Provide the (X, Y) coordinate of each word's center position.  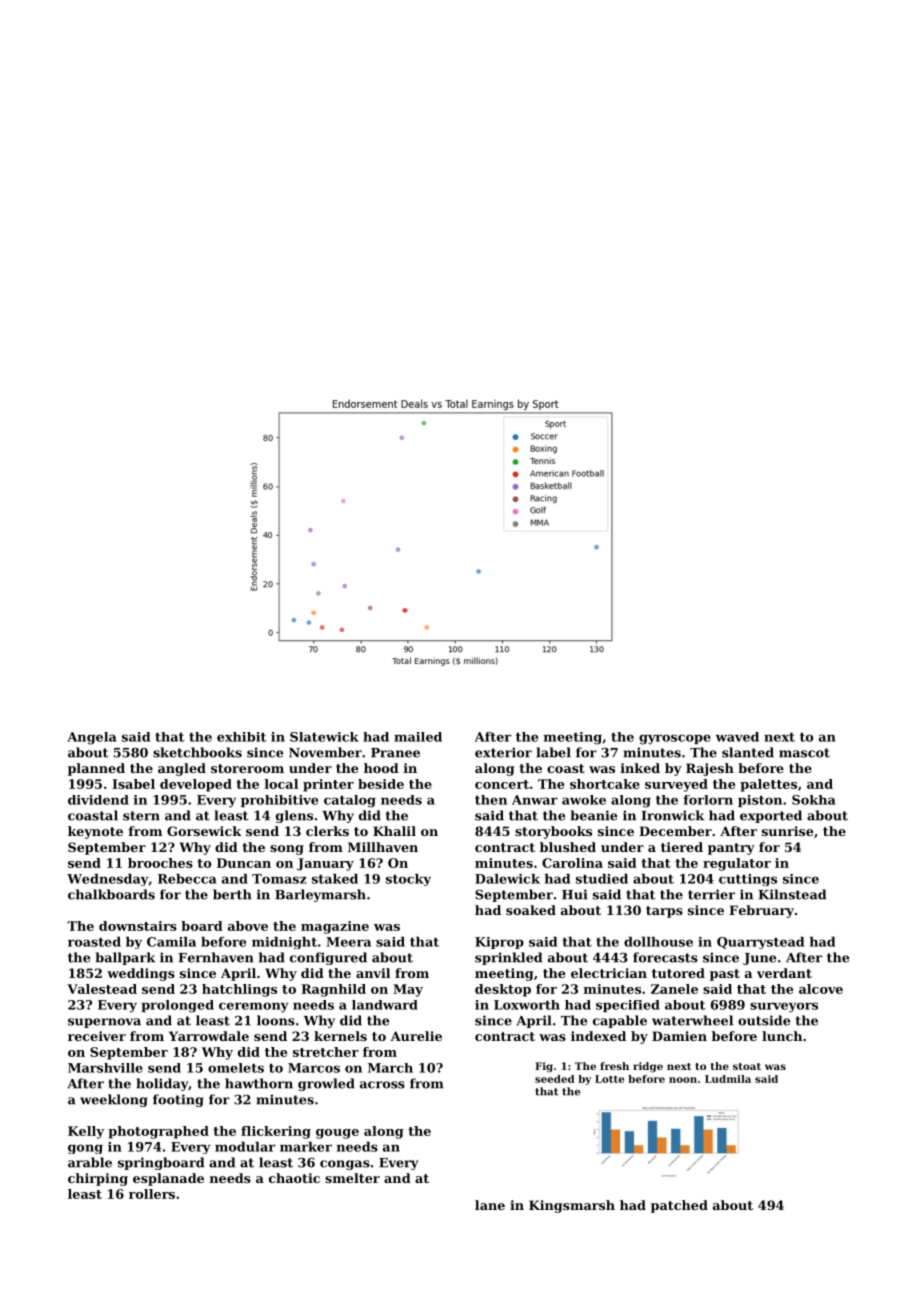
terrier (711, 894)
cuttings (748, 880)
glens (294, 816)
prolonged (177, 1006)
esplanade (168, 1179)
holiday (162, 1084)
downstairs (138, 926)
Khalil (394, 831)
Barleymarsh (320, 895)
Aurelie (416, 1036)
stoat (747, 1066)
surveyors (784, 1007)
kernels (340, 1036)
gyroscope (675, 739)
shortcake (605, 784)
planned (96, 769)
